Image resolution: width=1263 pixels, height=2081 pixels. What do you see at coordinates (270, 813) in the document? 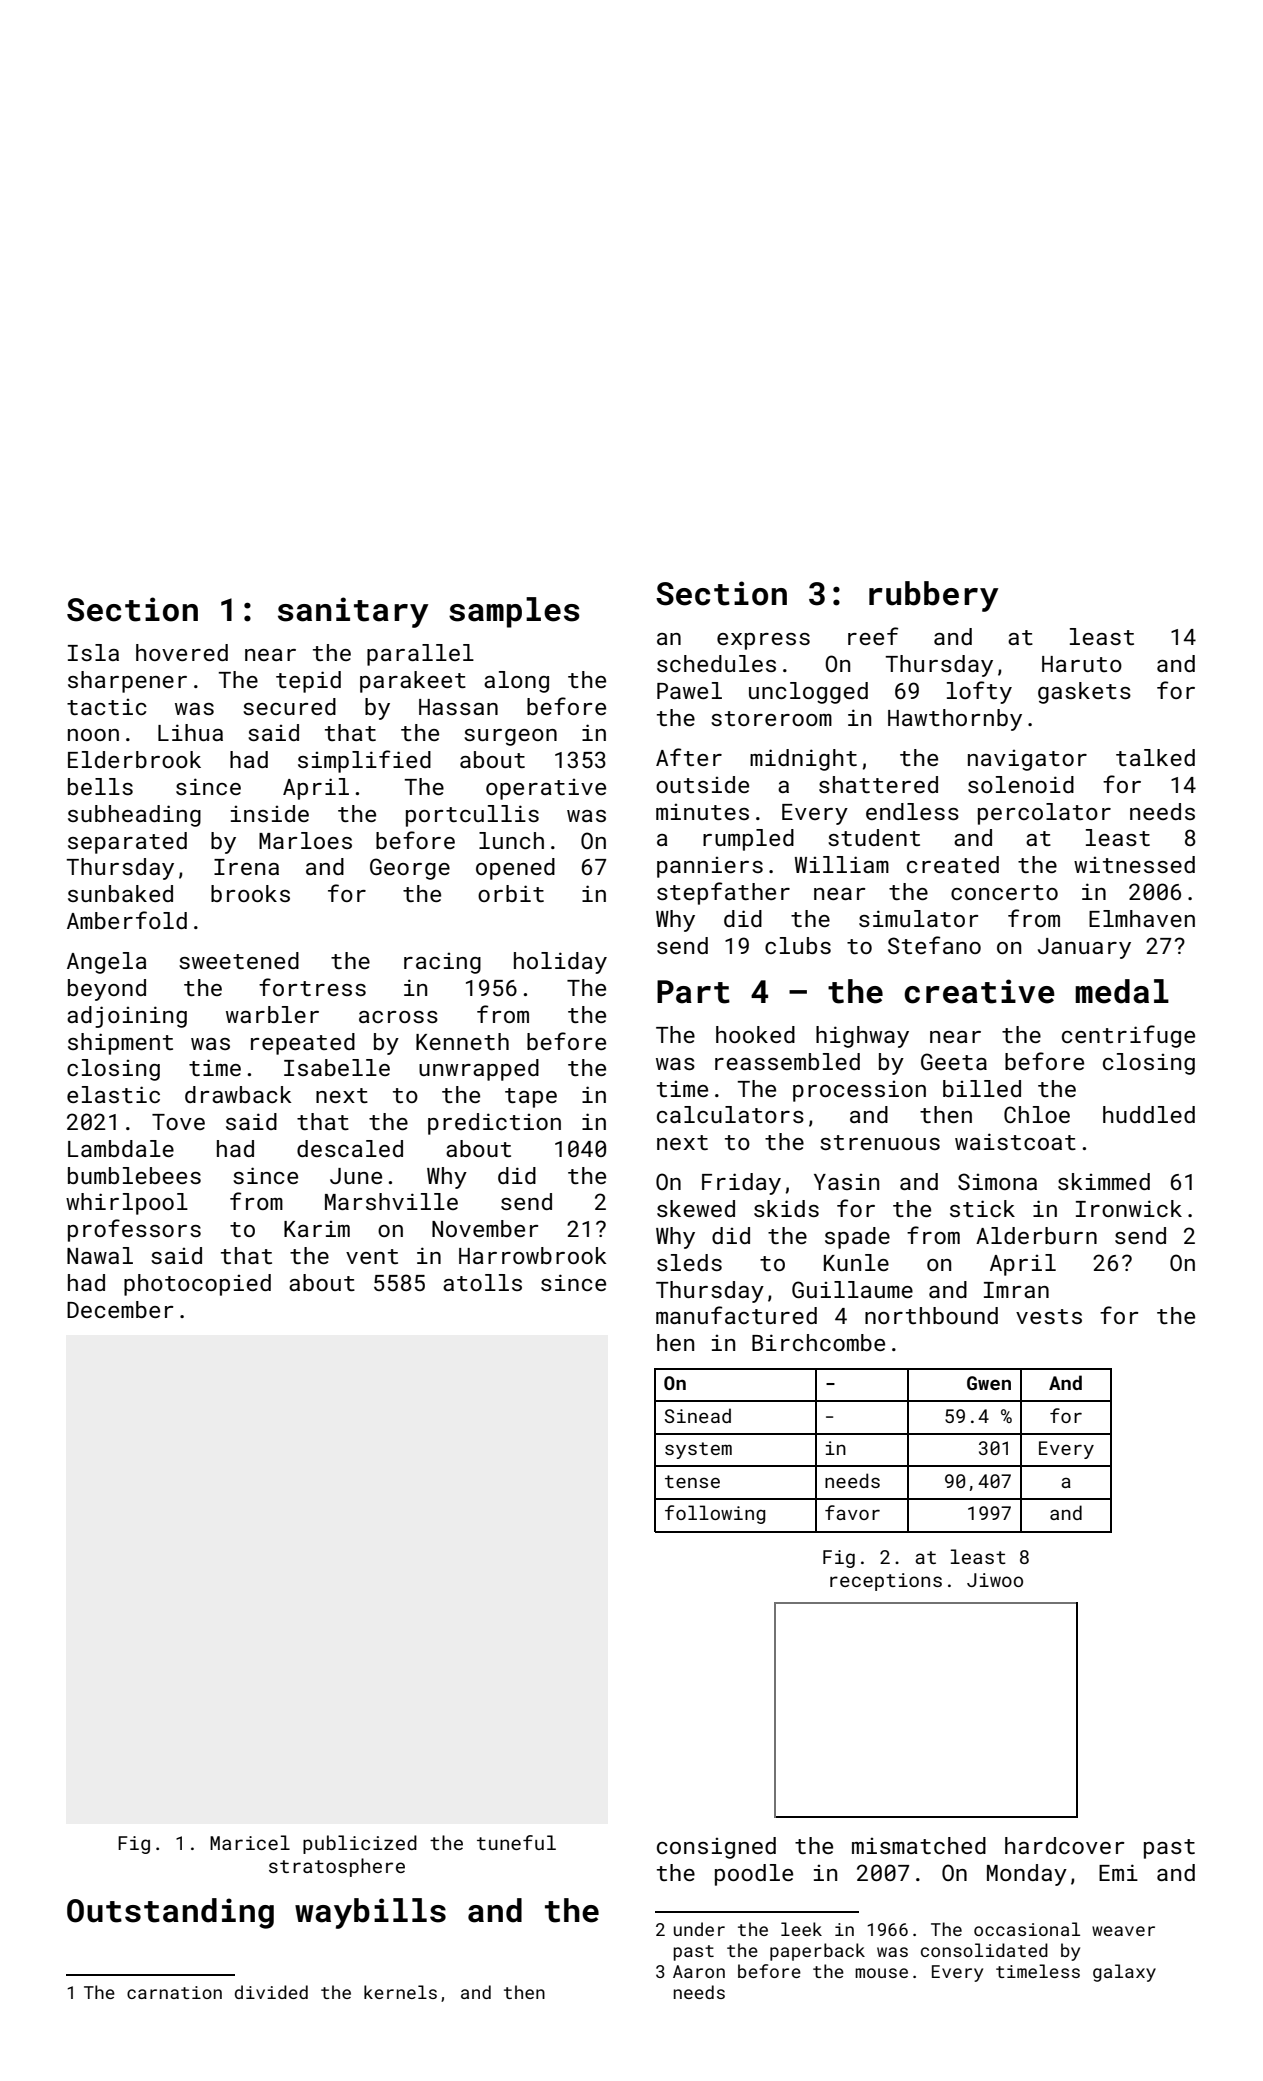
I see `inside` at bounding box center [270, 813].
